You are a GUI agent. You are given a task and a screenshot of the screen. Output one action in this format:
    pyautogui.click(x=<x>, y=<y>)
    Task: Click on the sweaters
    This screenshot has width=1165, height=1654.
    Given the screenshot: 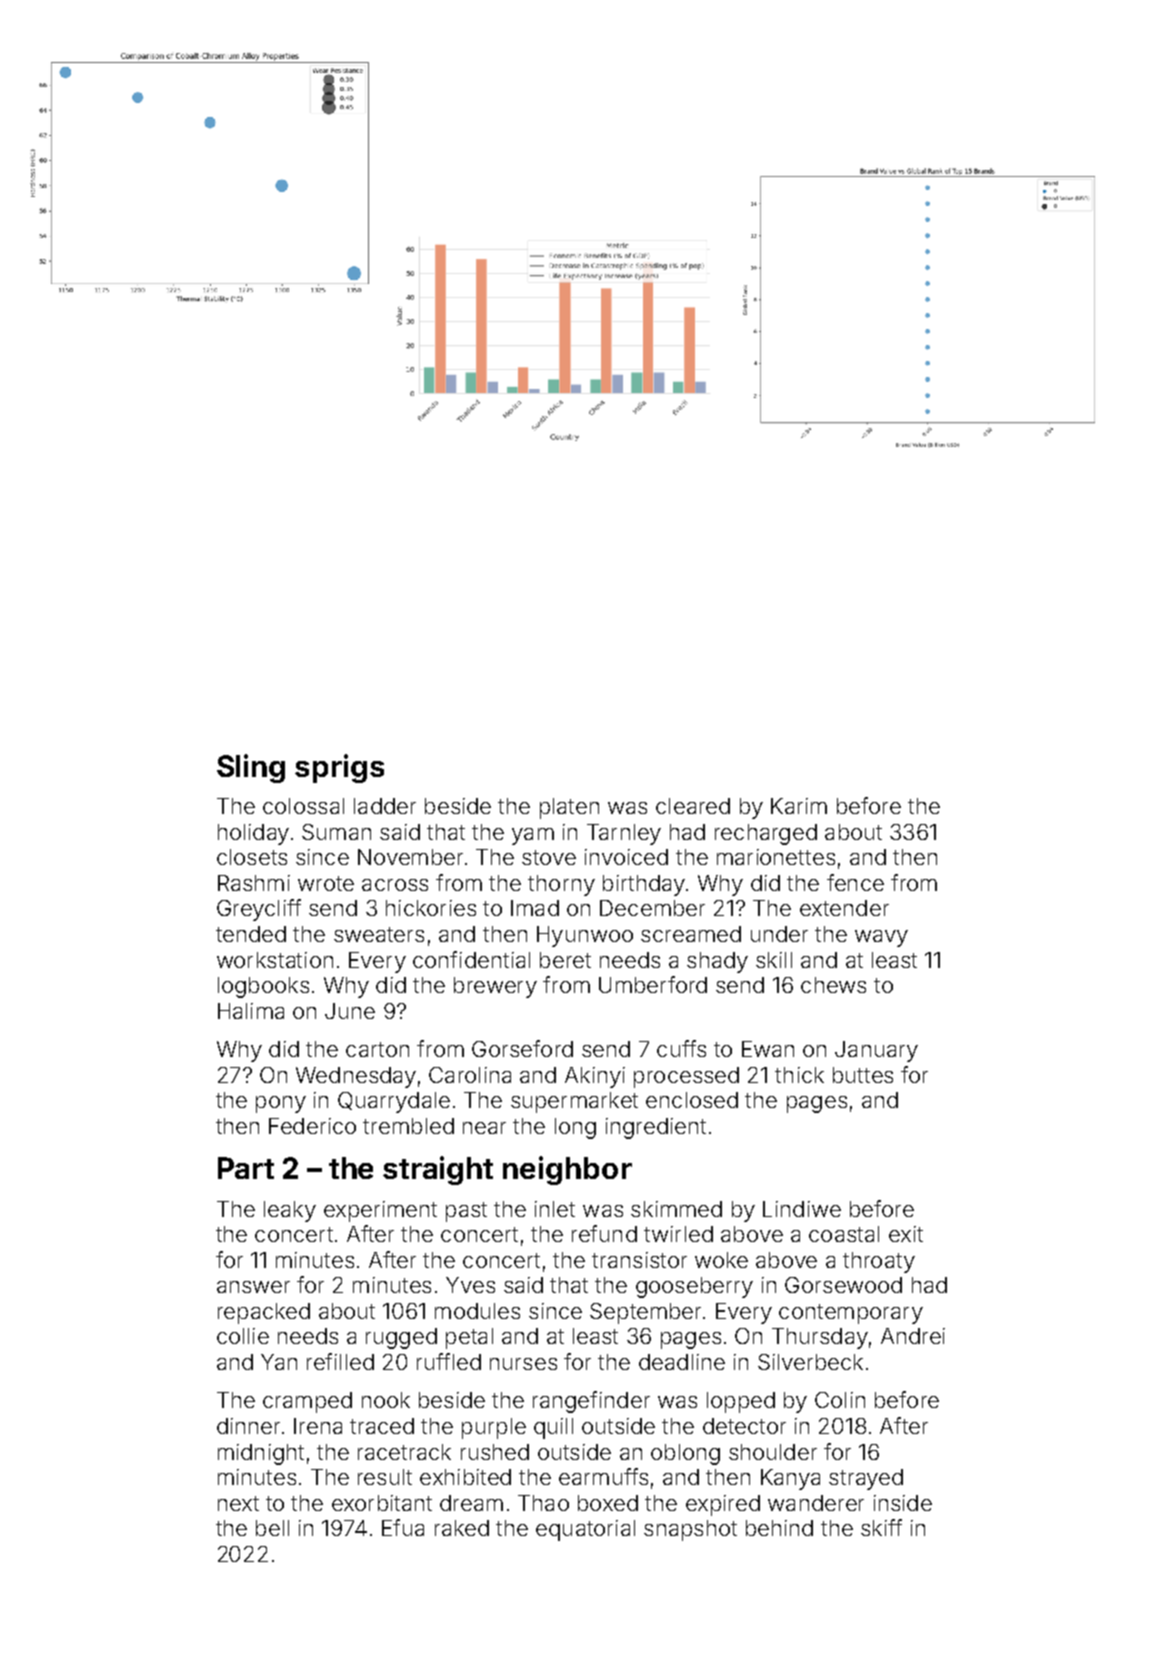 What is the action you would take?
    pyautogui.click(x=379, y=934)
